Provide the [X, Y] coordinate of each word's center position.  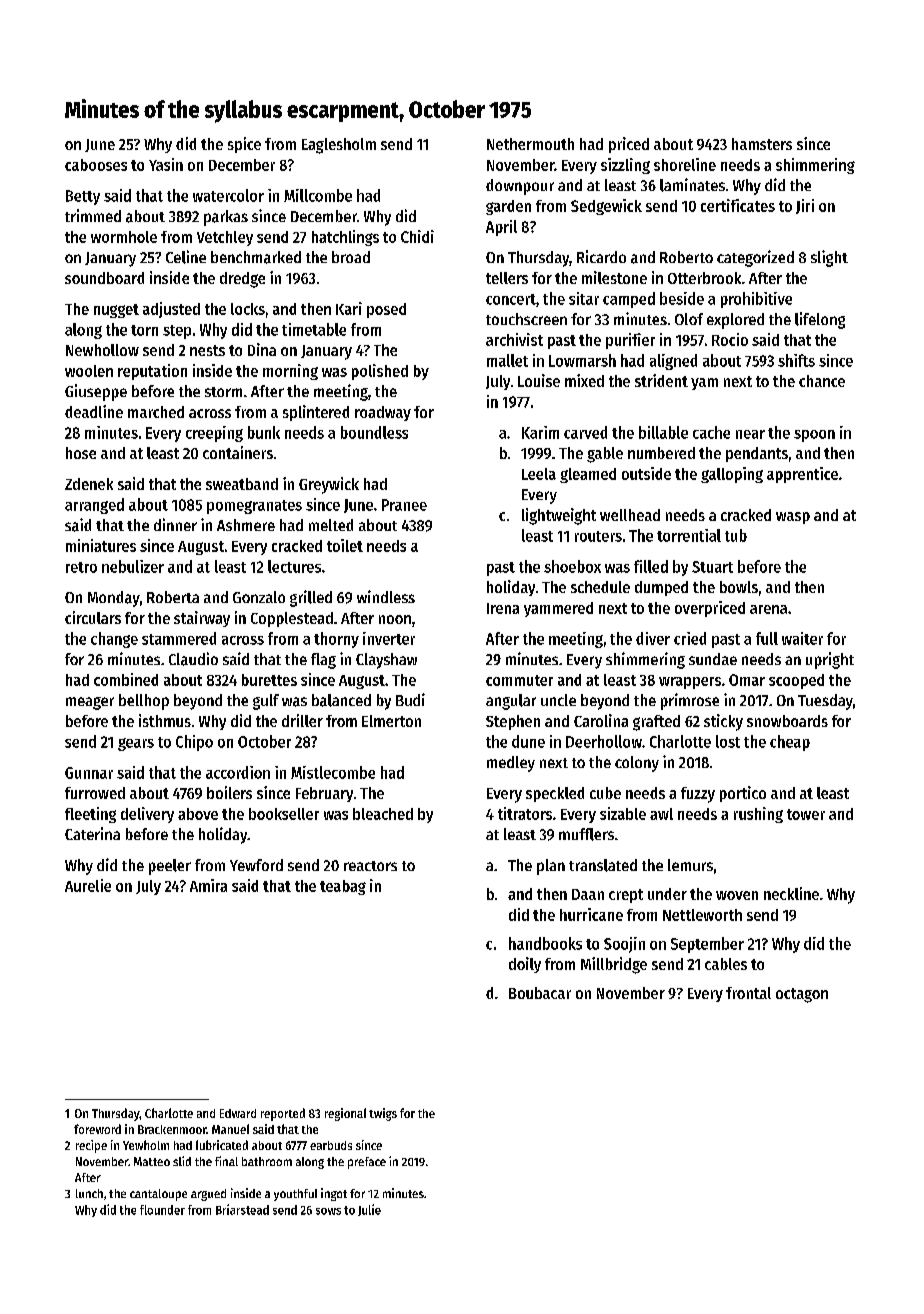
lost [728, 741]
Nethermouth [530, 144]
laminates [692, 185]
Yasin [166, 164]
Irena [503, 608]
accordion [238, 772]
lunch [89, 1193]
